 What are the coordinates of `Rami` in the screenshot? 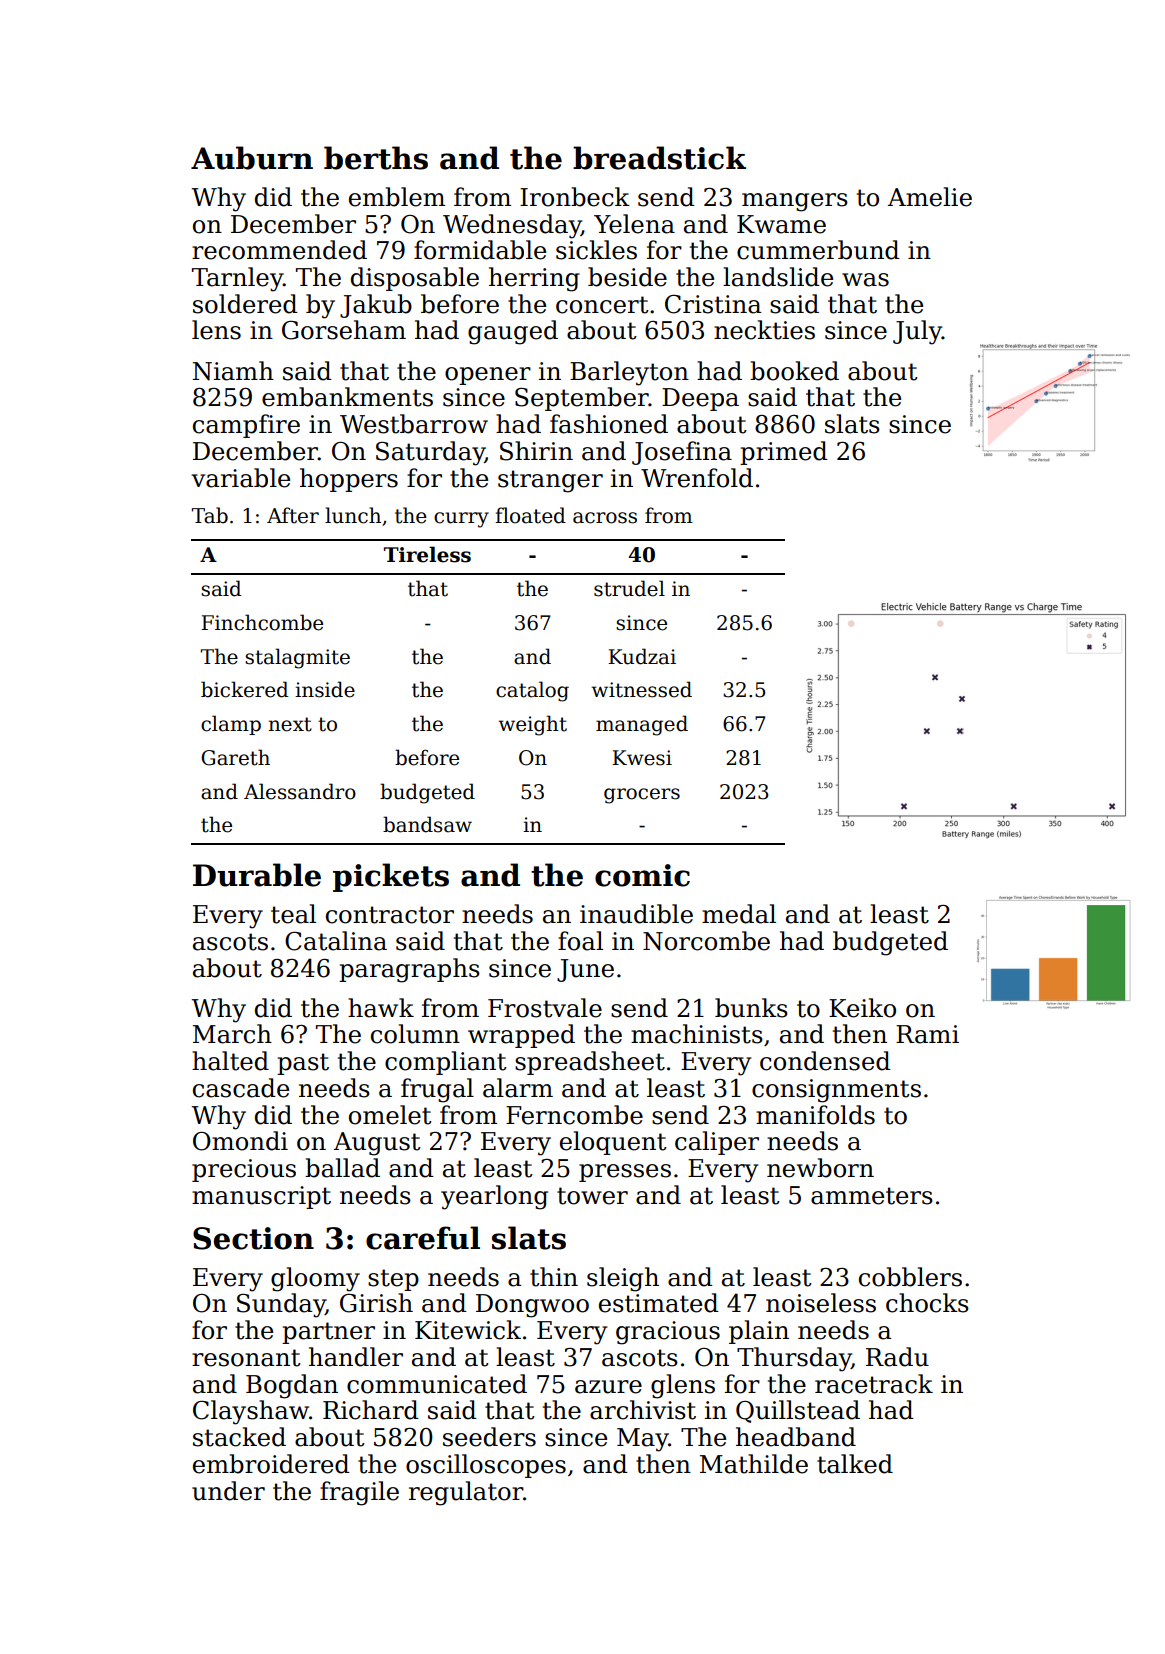 It's located at (927, 1034).
